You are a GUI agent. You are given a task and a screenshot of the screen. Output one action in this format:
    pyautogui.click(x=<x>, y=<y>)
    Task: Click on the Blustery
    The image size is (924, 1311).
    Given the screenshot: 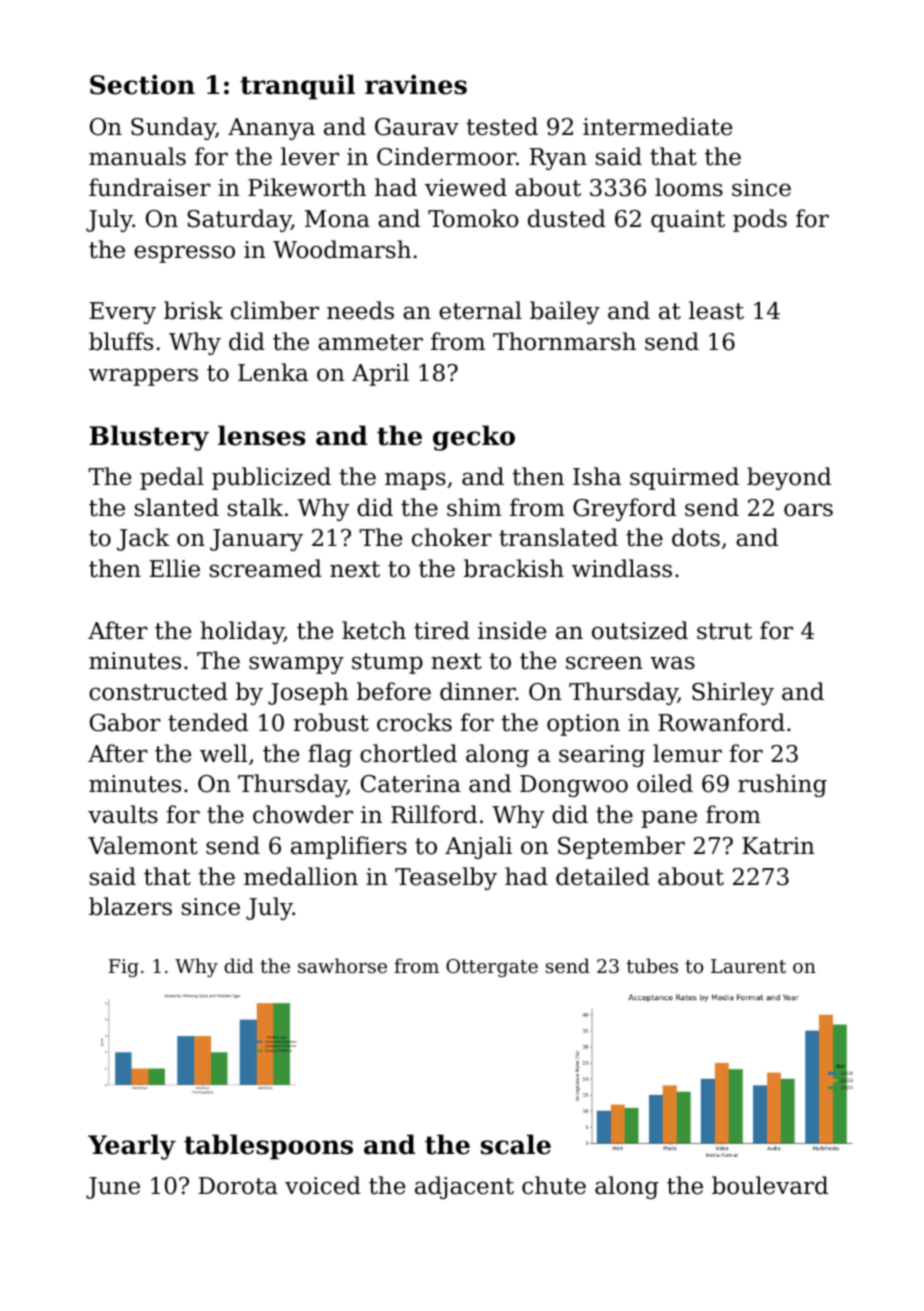 What is the action you would take?
    pyautogui.click(x=149, y=438)
